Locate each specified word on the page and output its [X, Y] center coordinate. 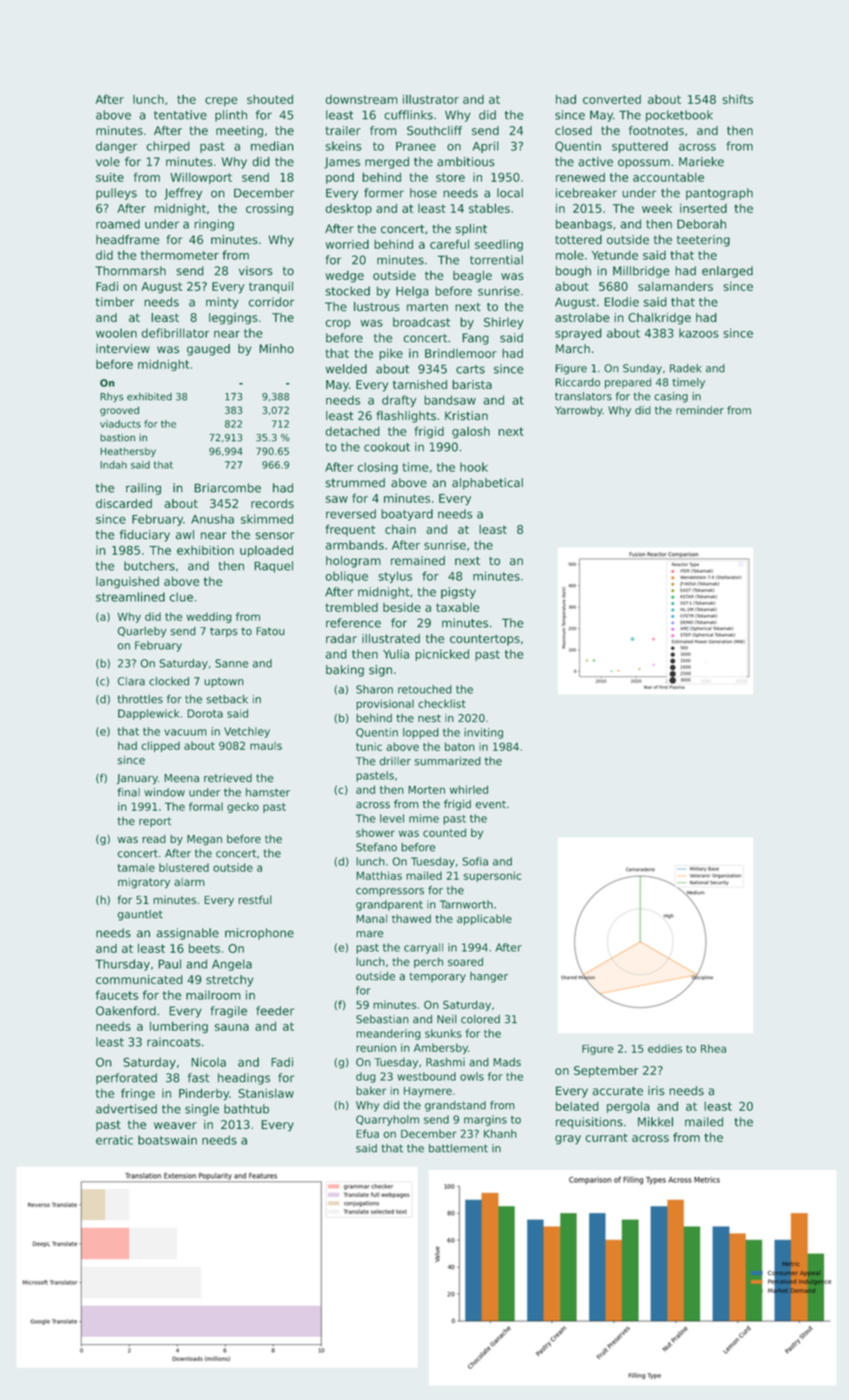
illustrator [431, 99]
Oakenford [126, 1011]
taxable [458, 607]
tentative [180, 115]
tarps [224, 632]
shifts [737, 99]
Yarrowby [578, 411]
